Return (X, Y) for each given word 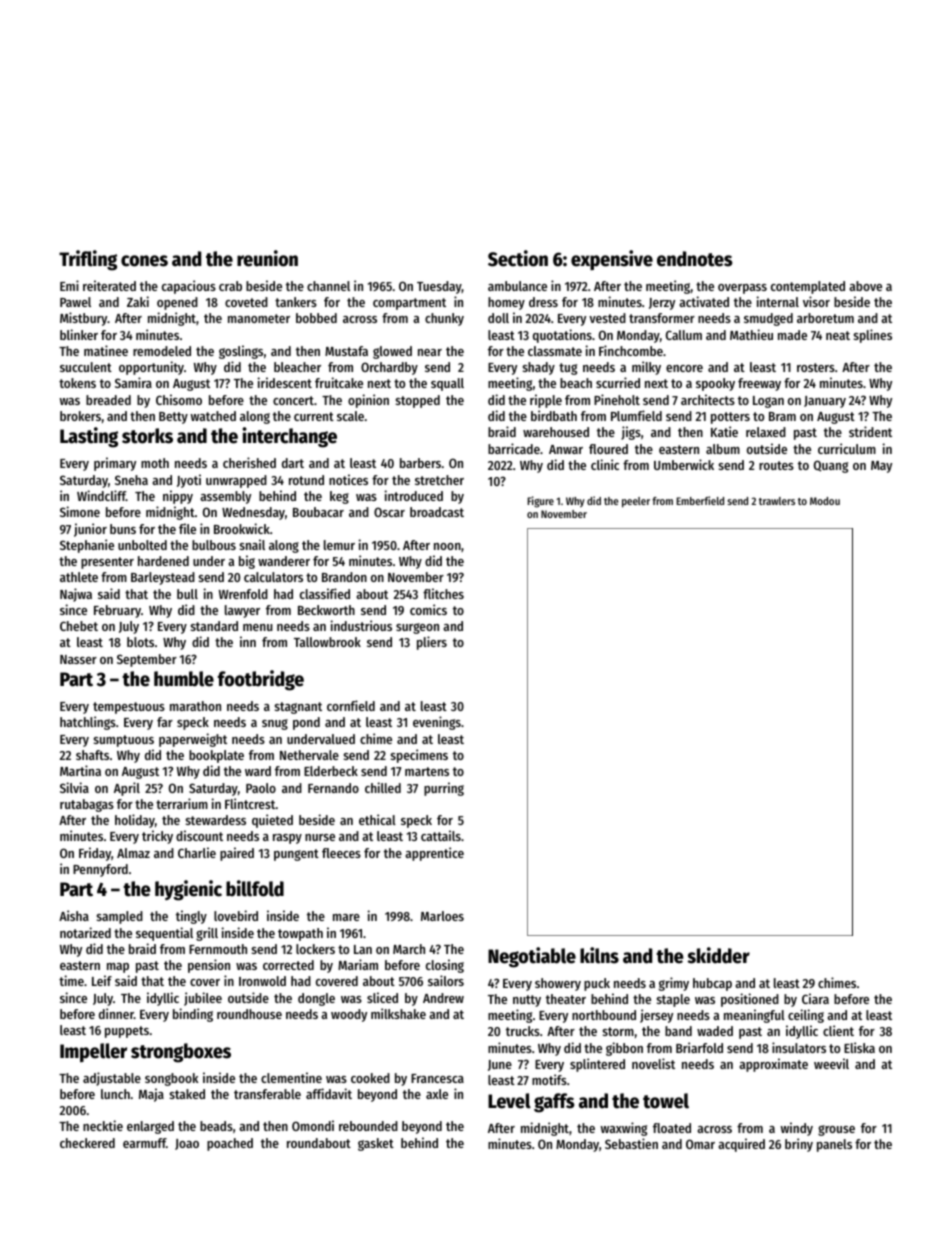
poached (230, 1144)
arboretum (825, 318)
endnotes (694, 259)
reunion (267, 258)
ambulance (517, 286)
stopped (418, 401)
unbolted (142, 545)
